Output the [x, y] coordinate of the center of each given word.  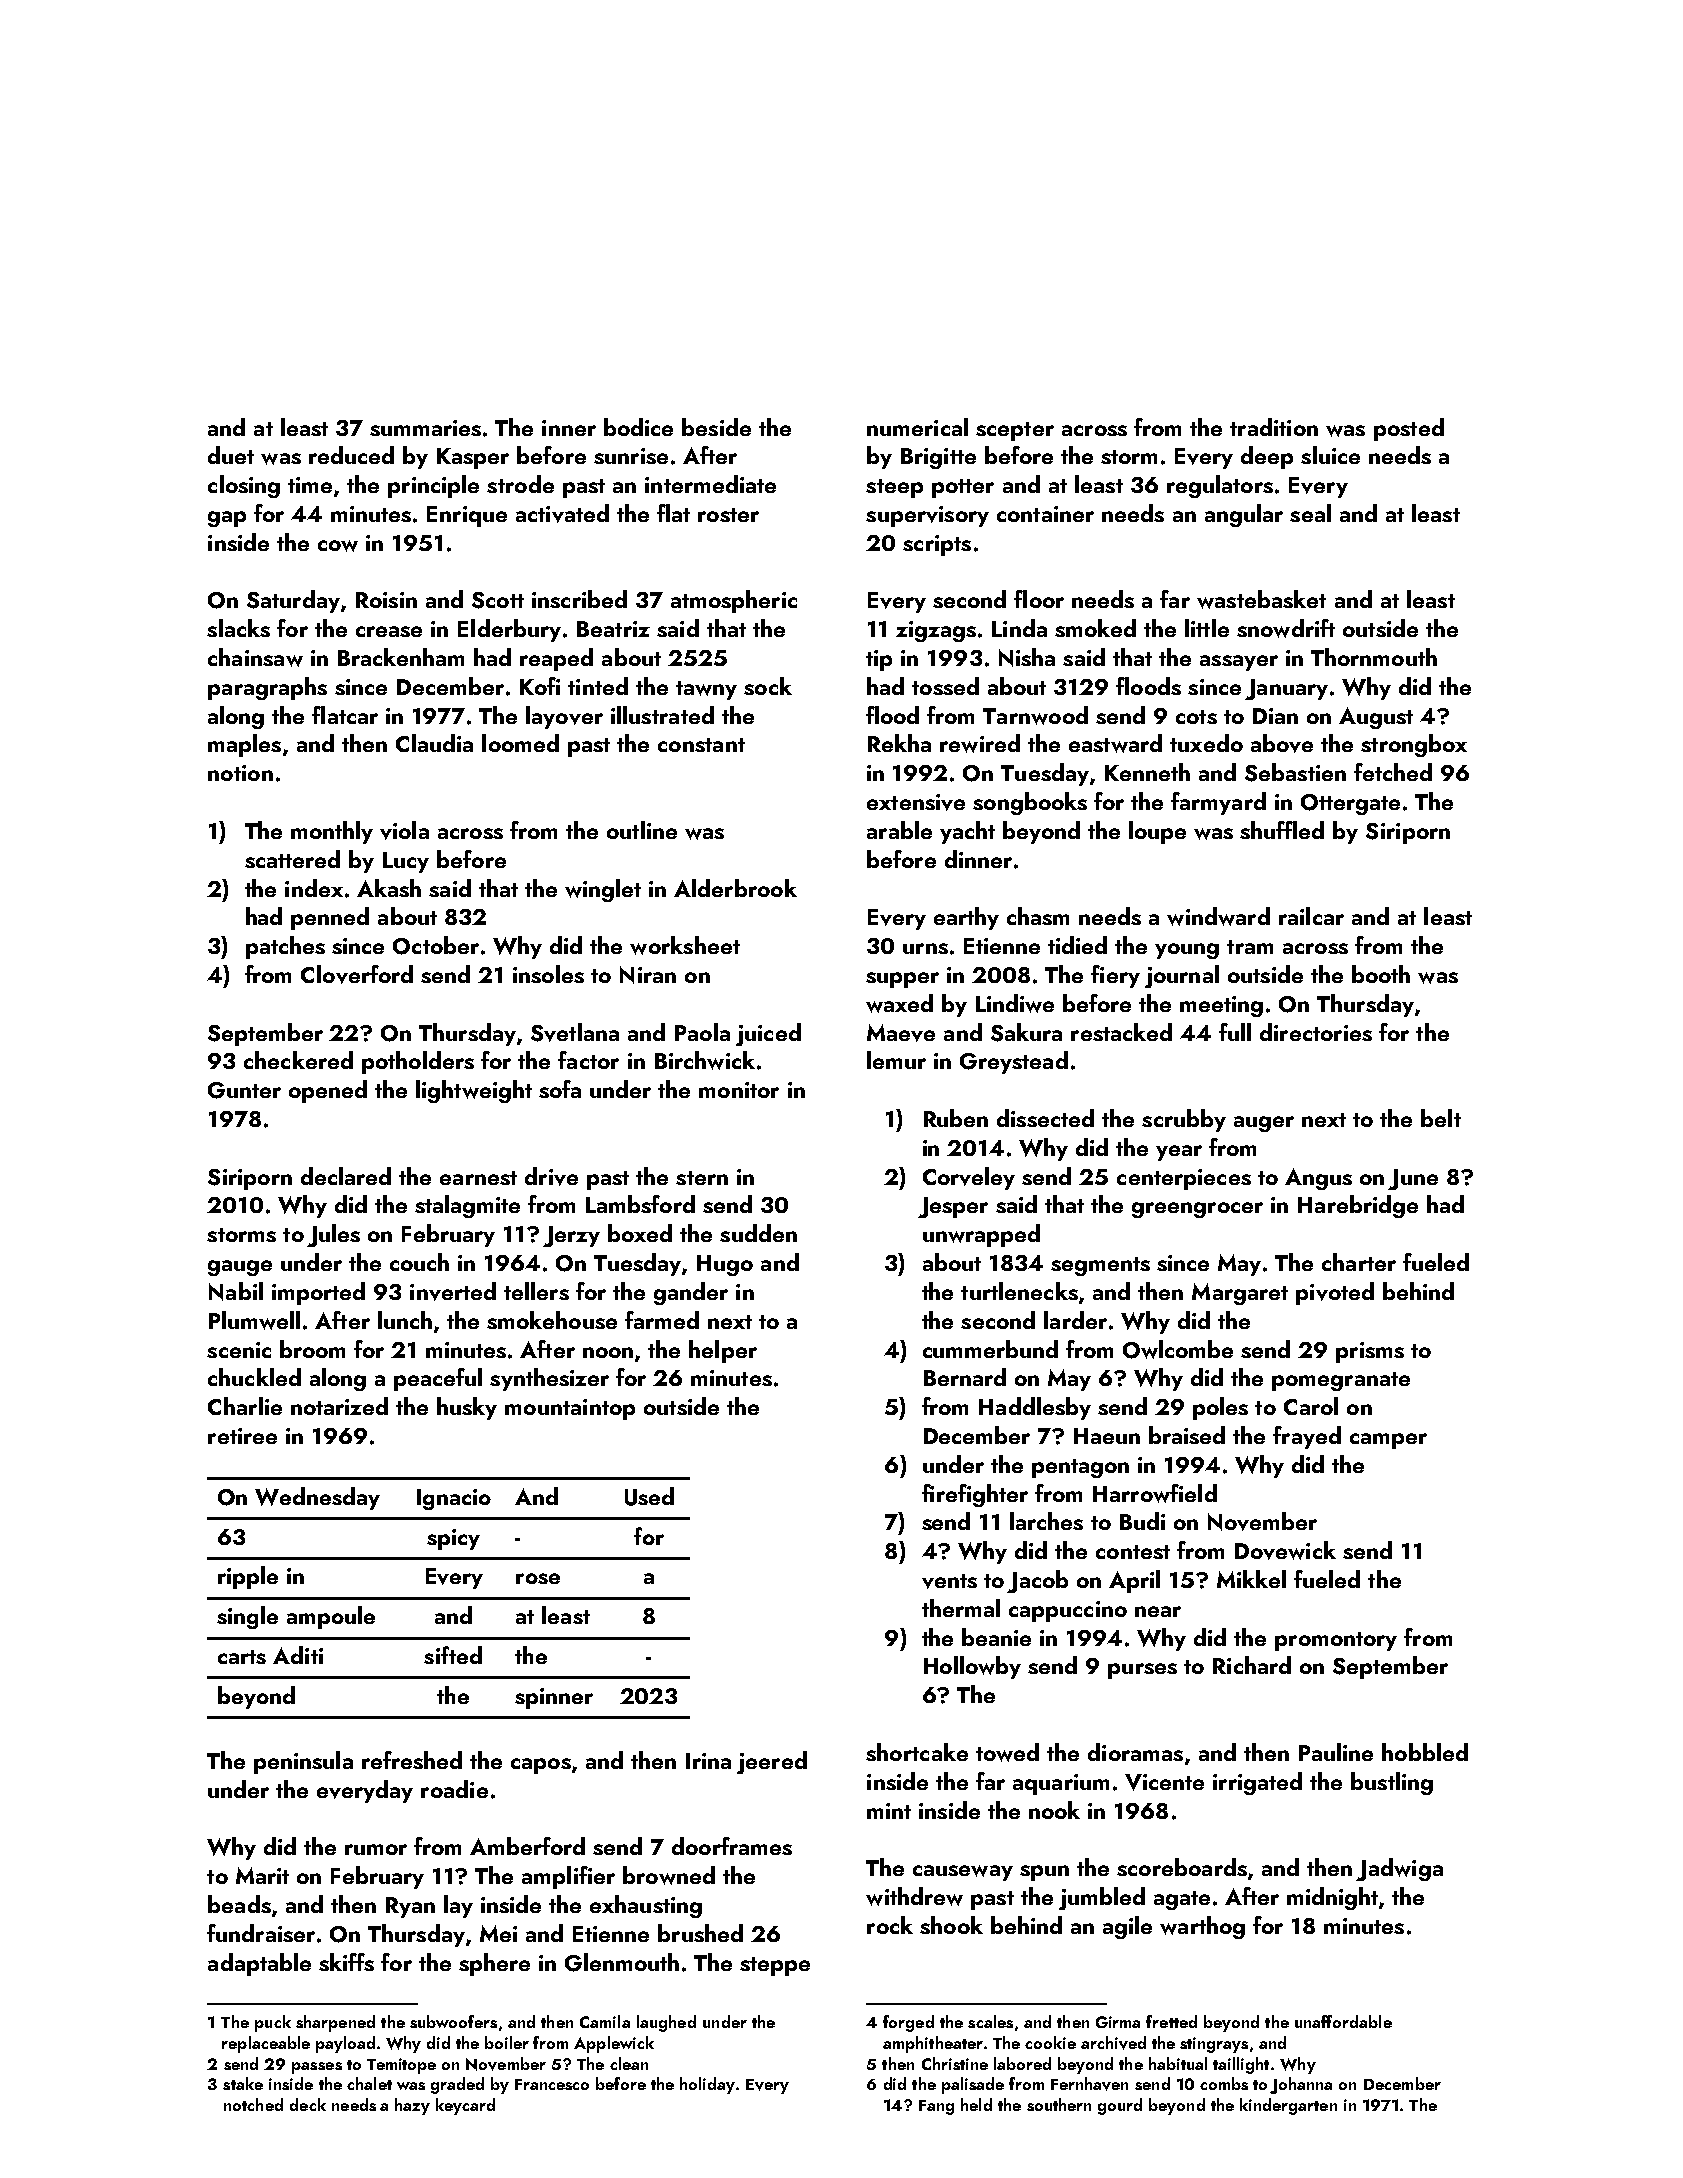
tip [879, 660]
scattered [292, 859]
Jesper [953, 1207]
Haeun [1107, 1436]
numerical [917, 427]
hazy [412, 2106]
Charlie [245, 1406]
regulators [1220, 486]
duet [231, 455]
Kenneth [1147, 772]
